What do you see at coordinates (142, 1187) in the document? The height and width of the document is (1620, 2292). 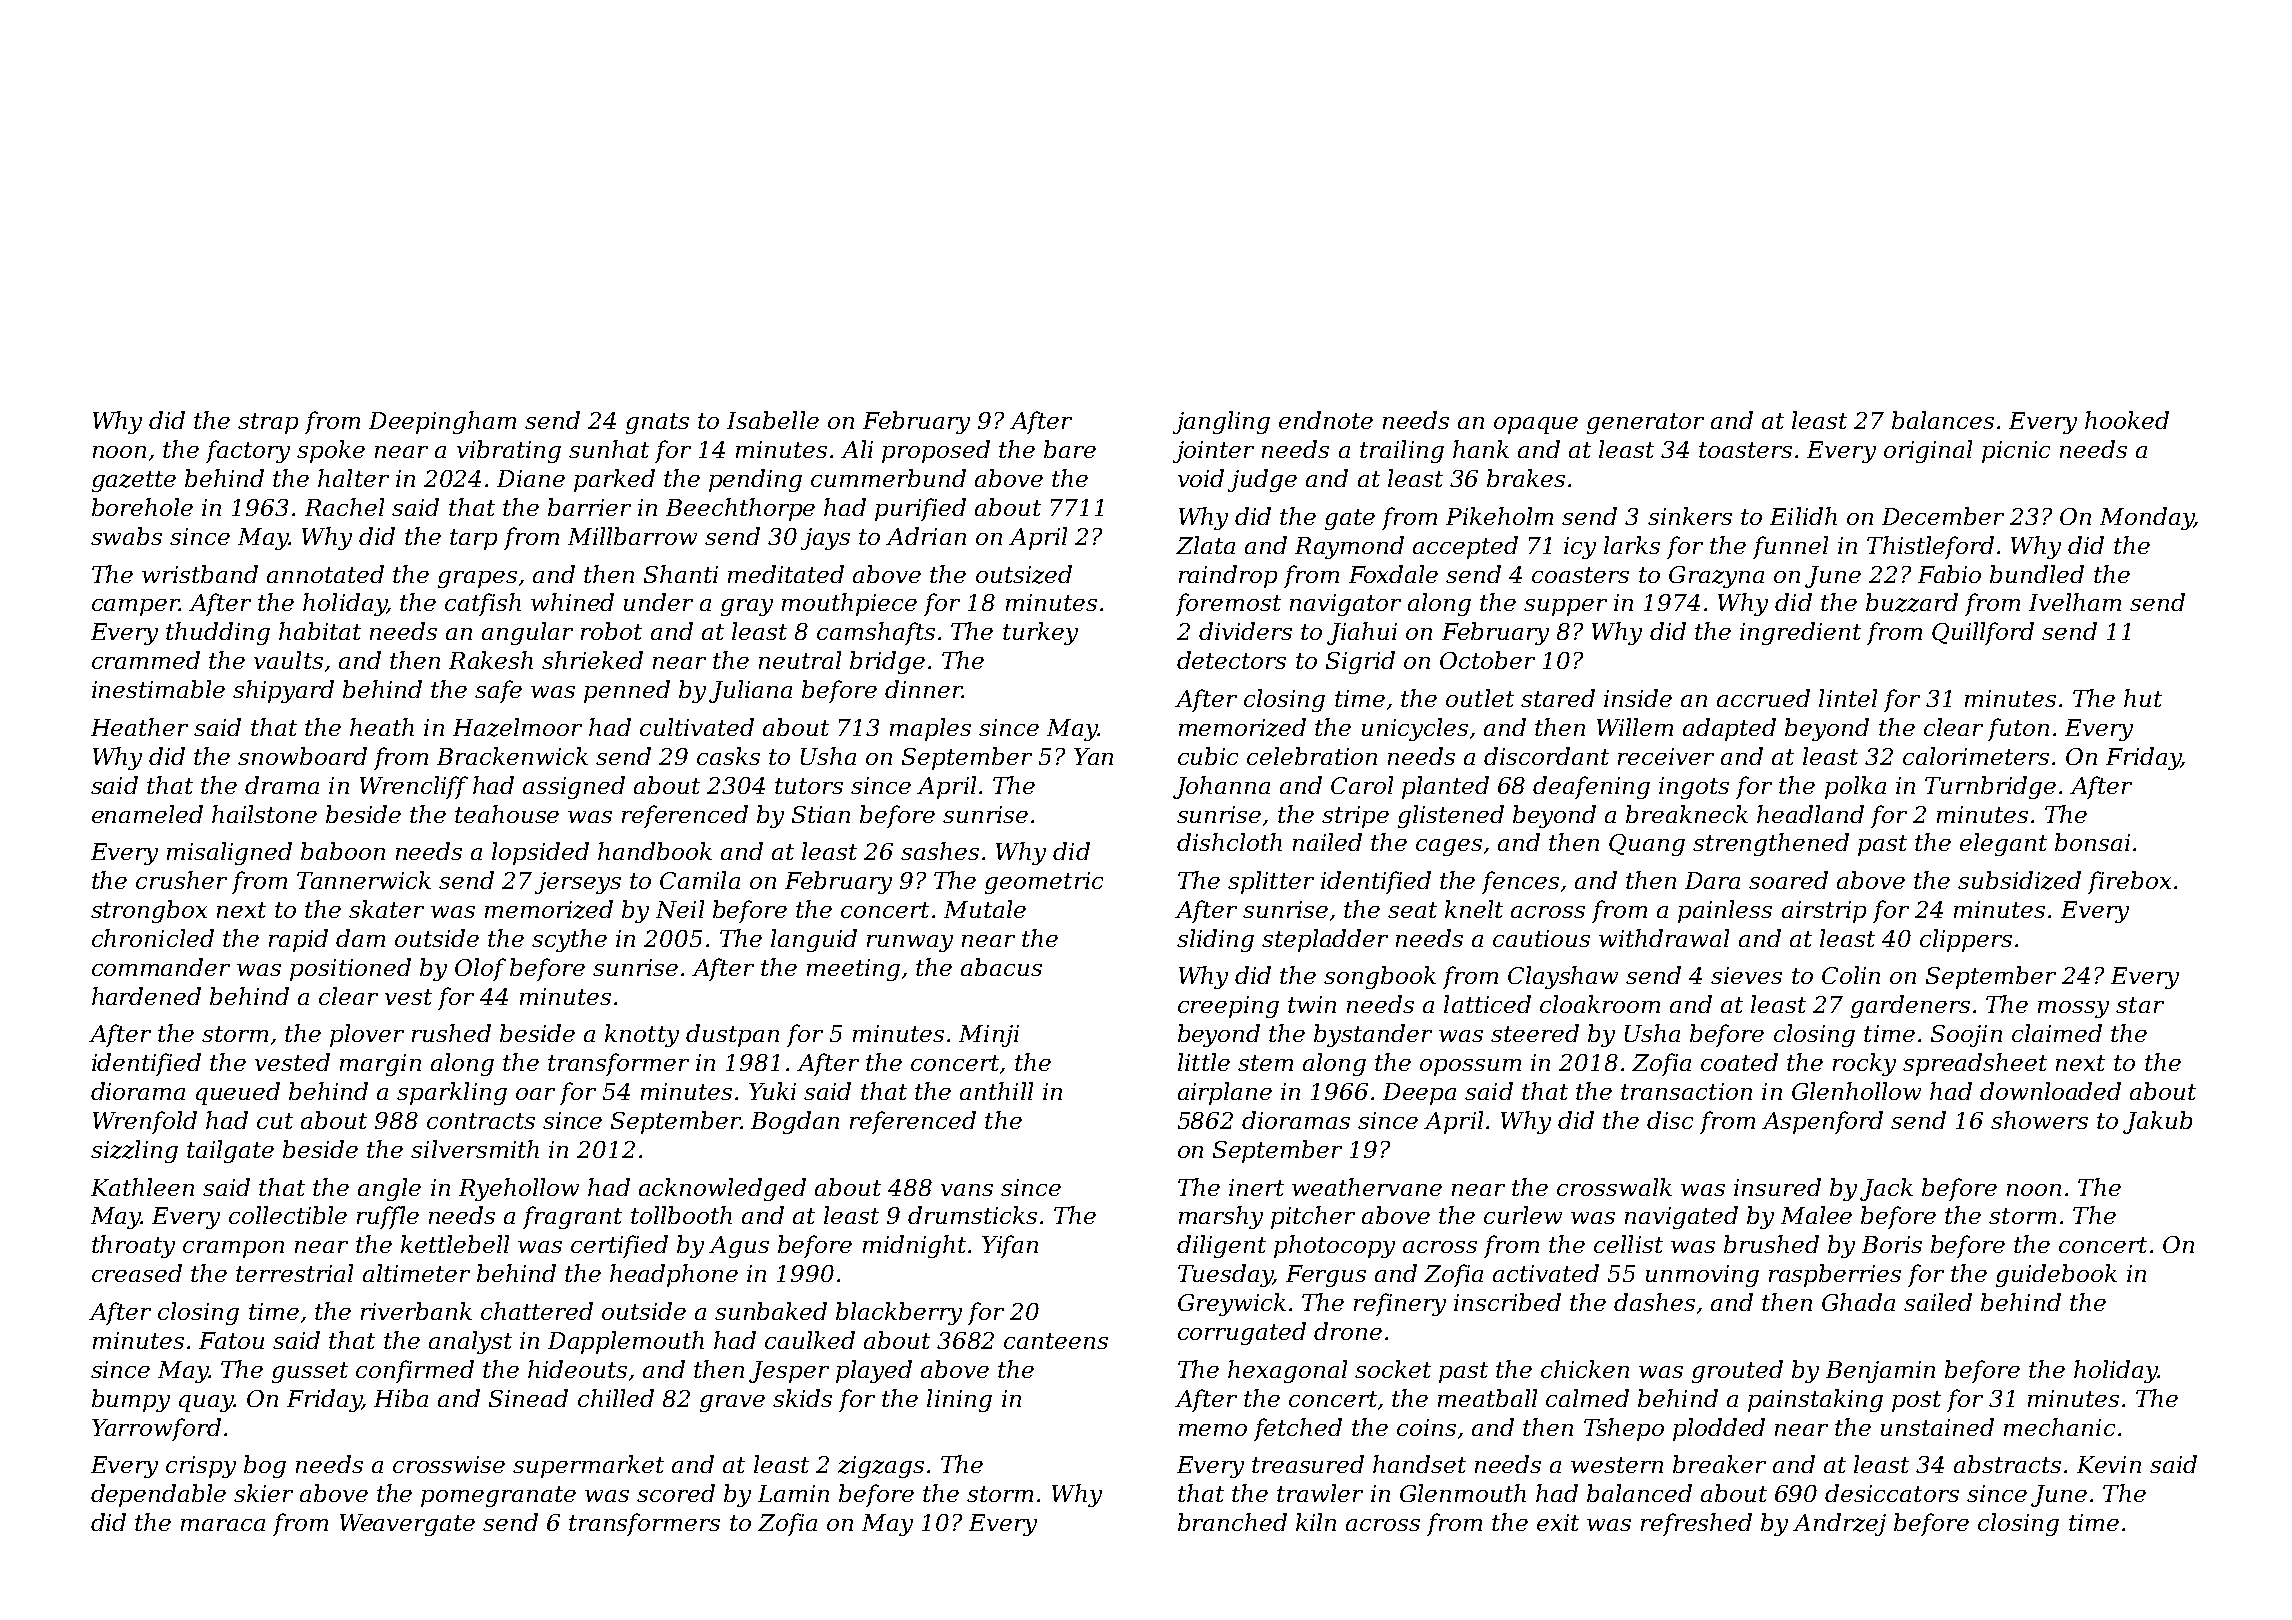 I see `Kathleen` at bounding box center [142, 1187].
